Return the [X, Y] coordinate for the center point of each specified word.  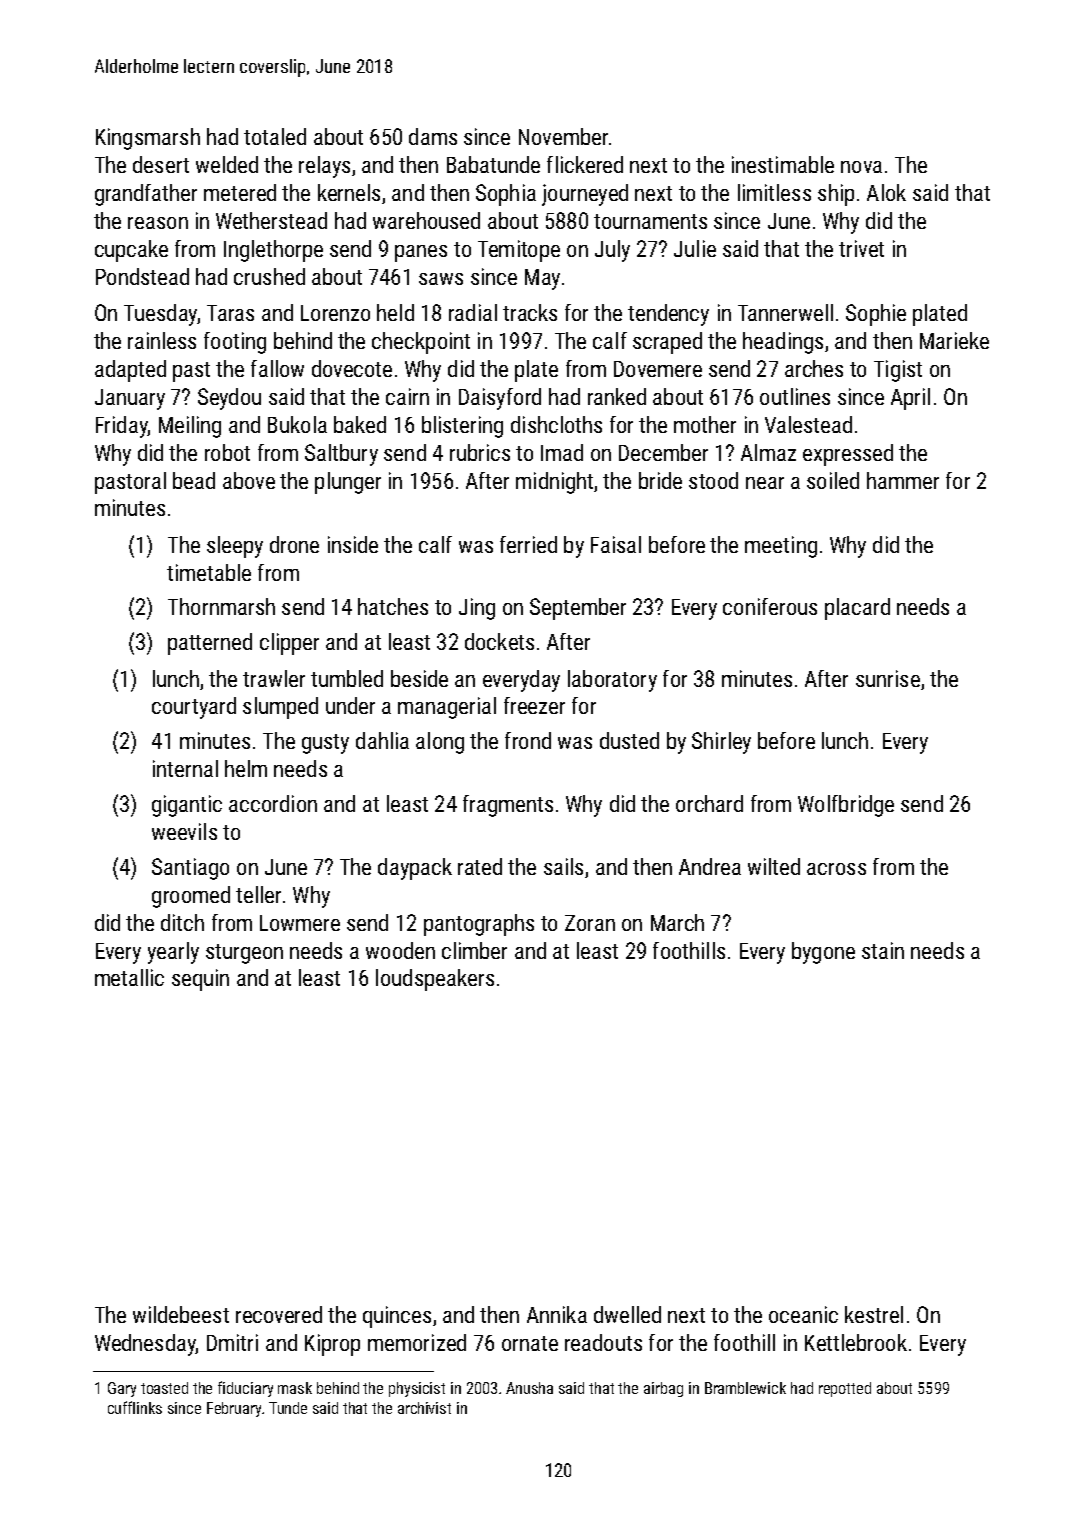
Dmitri [232, 1342]
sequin [200, 980]
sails [563, 866]
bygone [823, 953]
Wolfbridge [846, 806]
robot [227, 452]
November [563, 136]
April [910, 399]
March [677, 922]
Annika [557, 1314]
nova [861, 167]
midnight [554, 483]
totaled [275, 136]
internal [185, 768]
